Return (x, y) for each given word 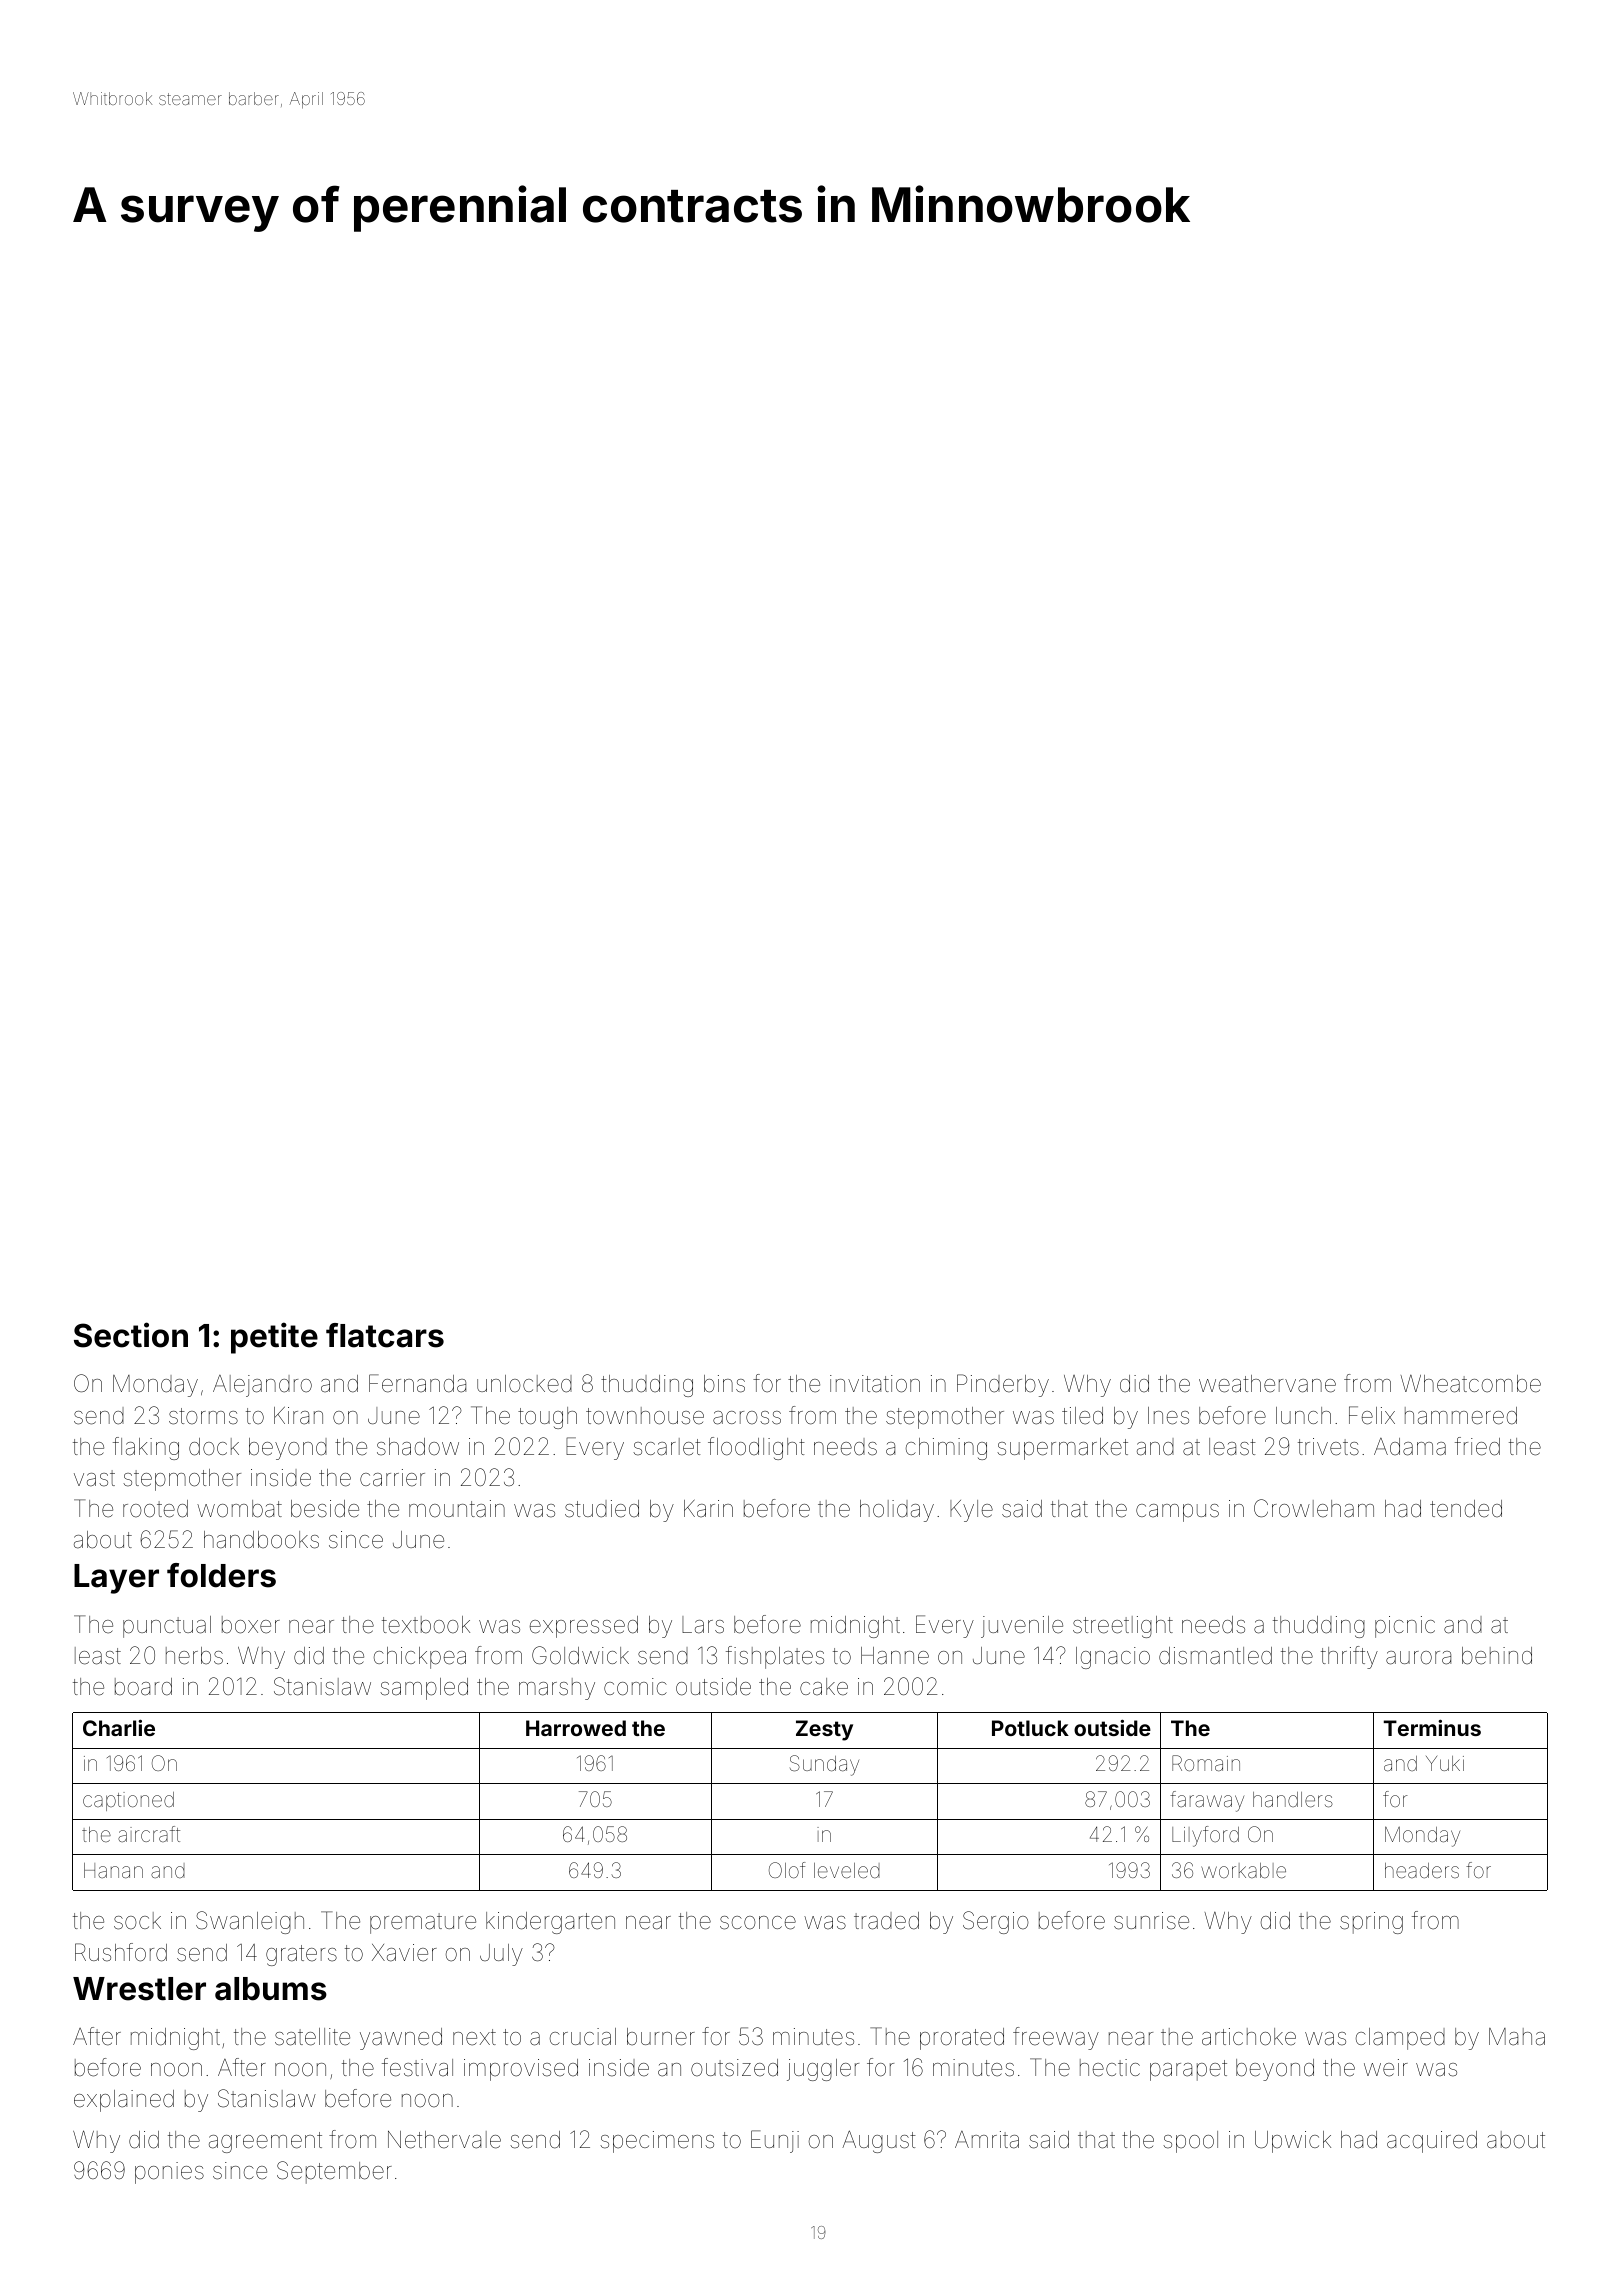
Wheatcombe (1471, 1384)
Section (131, 1335)
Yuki (1445, 1763)
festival (417, 2067)
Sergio (996, 1922)
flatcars (385, 1335)
